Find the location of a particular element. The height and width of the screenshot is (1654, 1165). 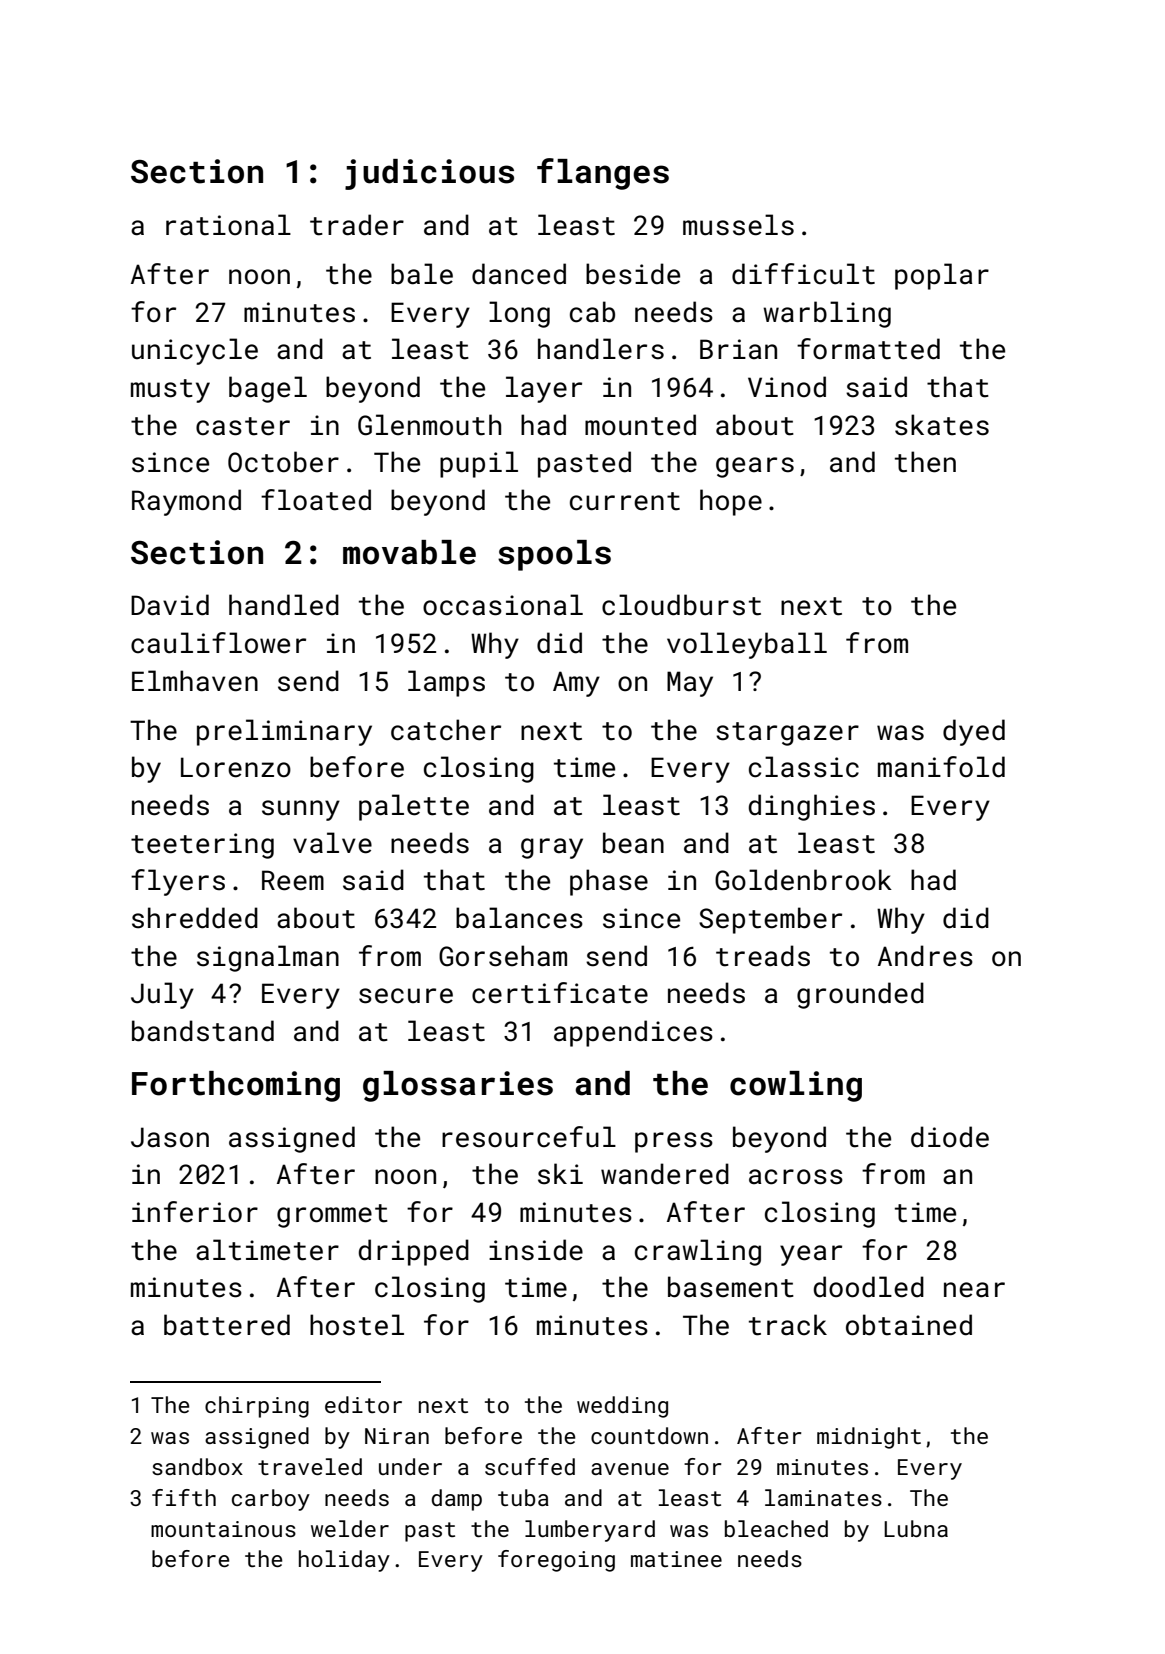

floated is located at coordinates (316, 500).
